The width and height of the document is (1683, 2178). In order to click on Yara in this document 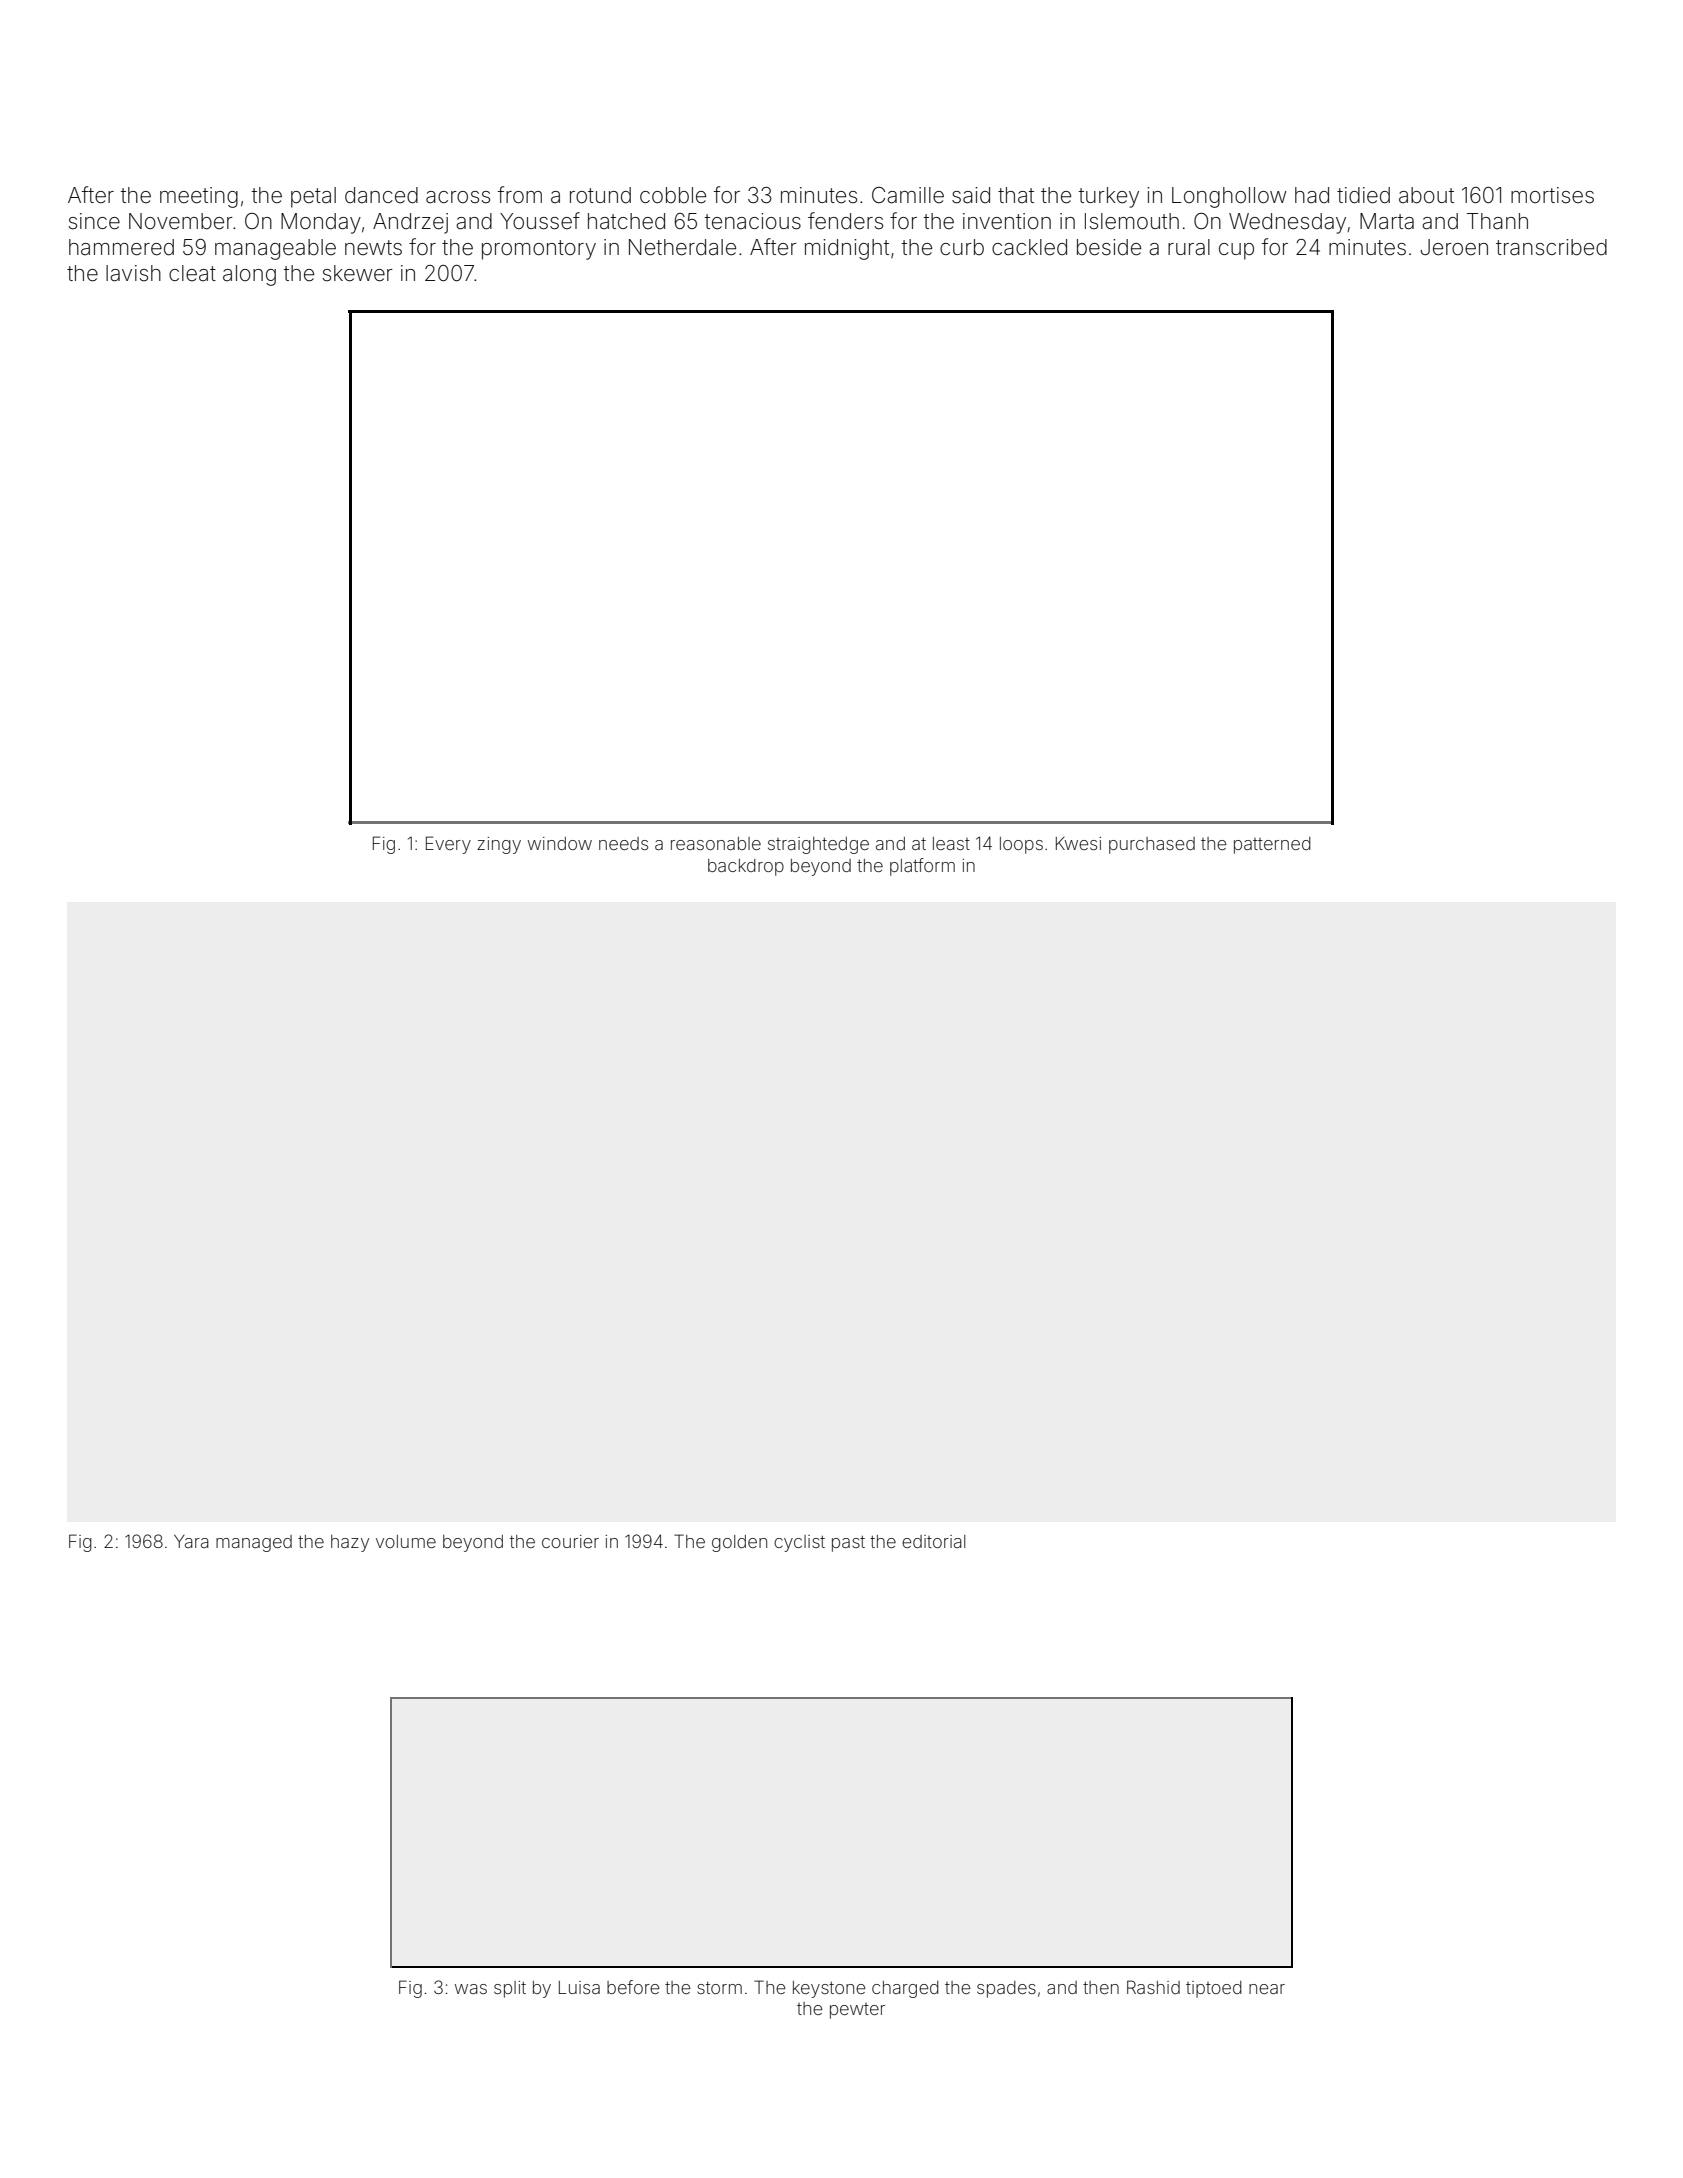, I will do `click(191, 1541)`.
